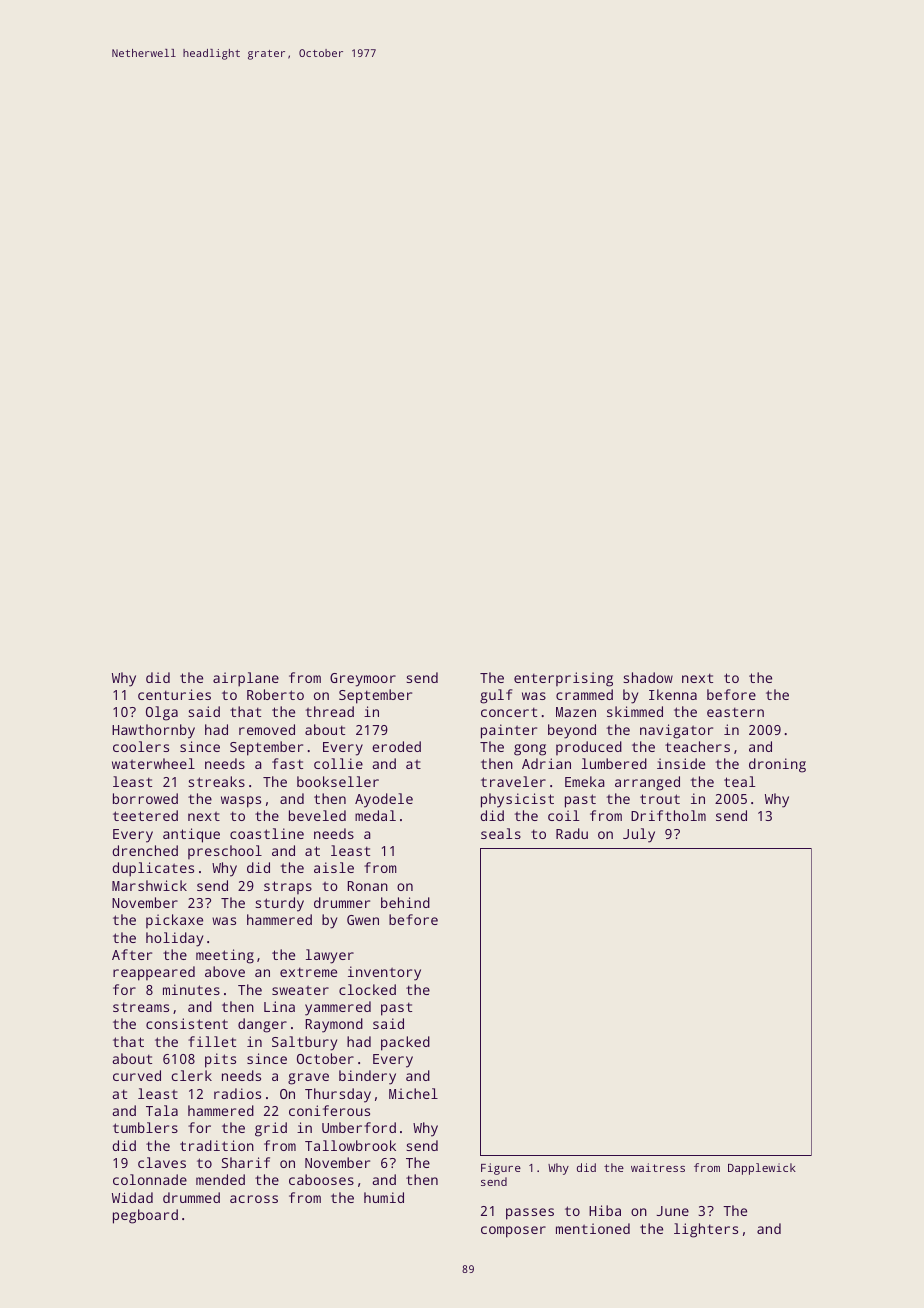 Image resolution: width=924 pixels, height=1308 pixels. Describe the element at coordinates (300, 990) in the page. I see `sweater` at that location.
